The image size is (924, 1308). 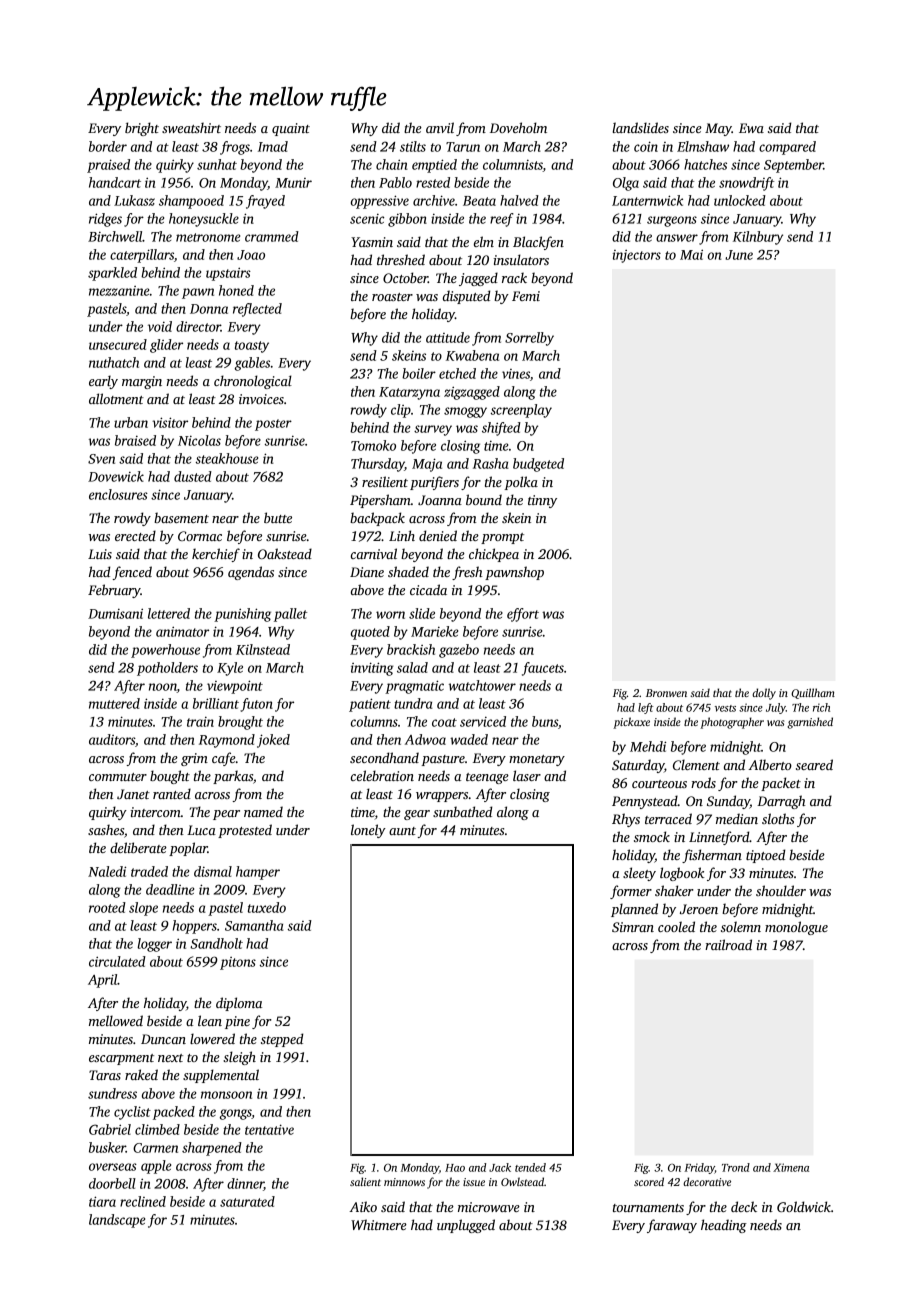 I want to click on Mai, so click(x=691, y=254).
